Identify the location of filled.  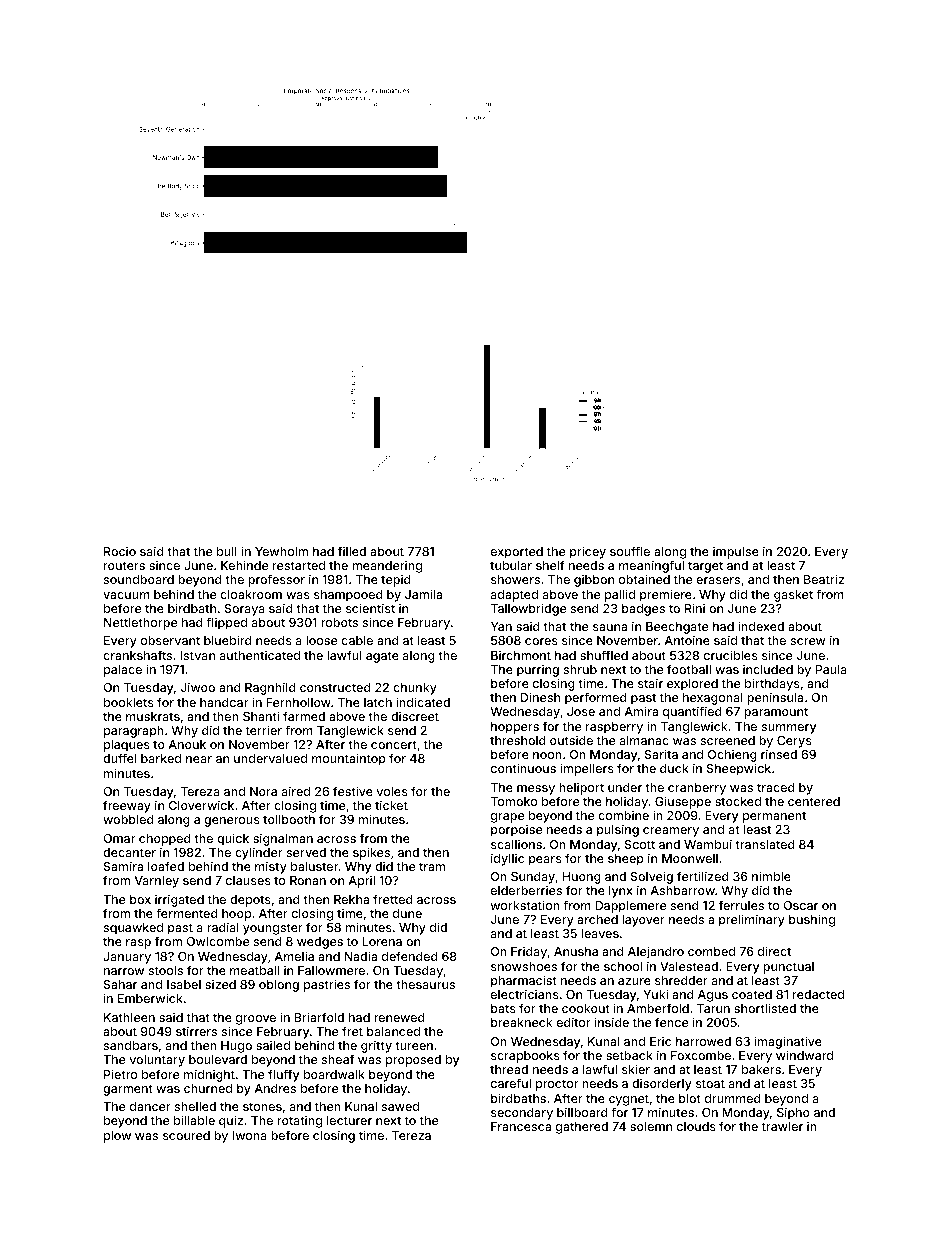
(352, 551).
